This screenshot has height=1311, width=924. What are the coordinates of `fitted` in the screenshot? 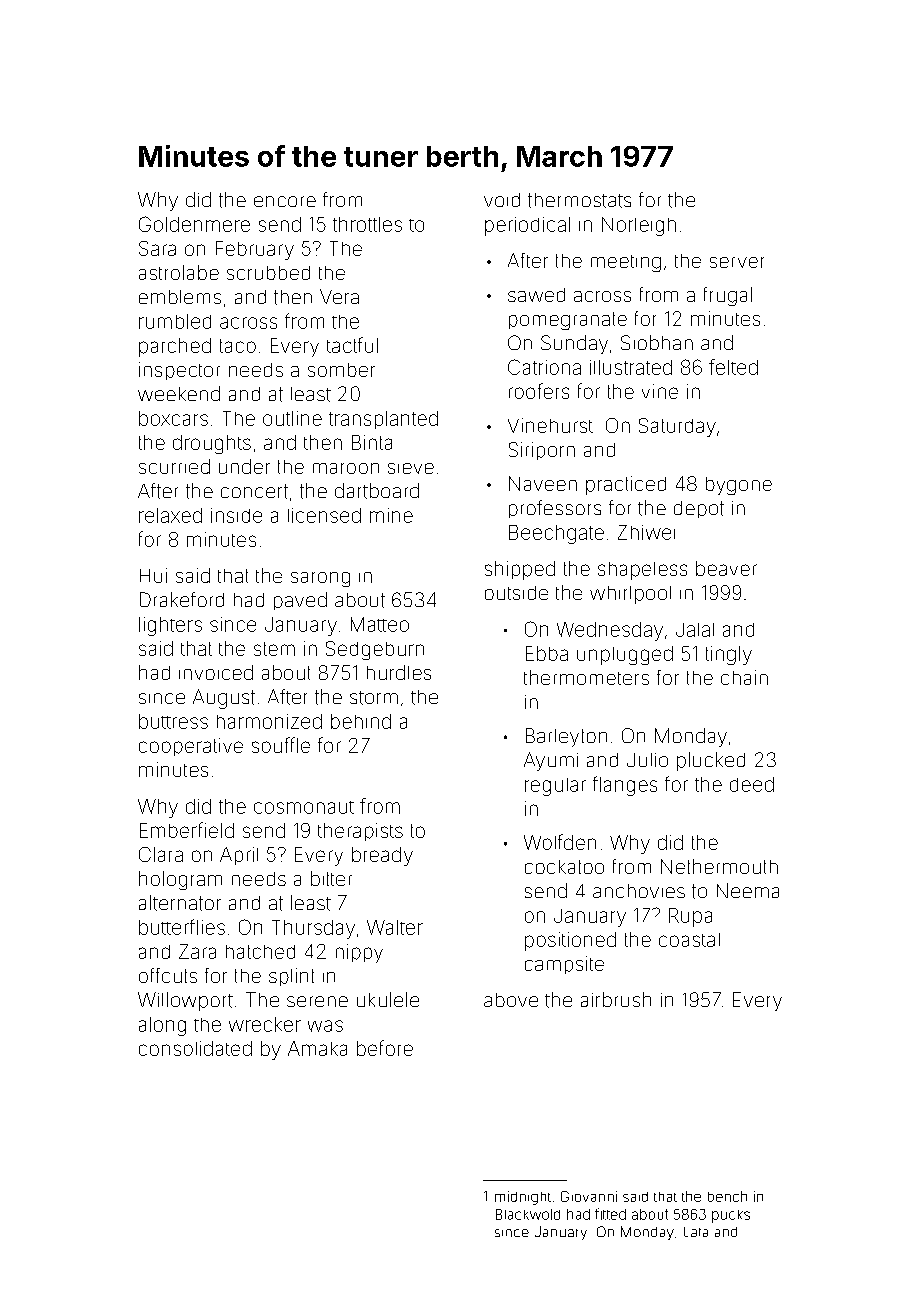 It's located at (610, 1214).
